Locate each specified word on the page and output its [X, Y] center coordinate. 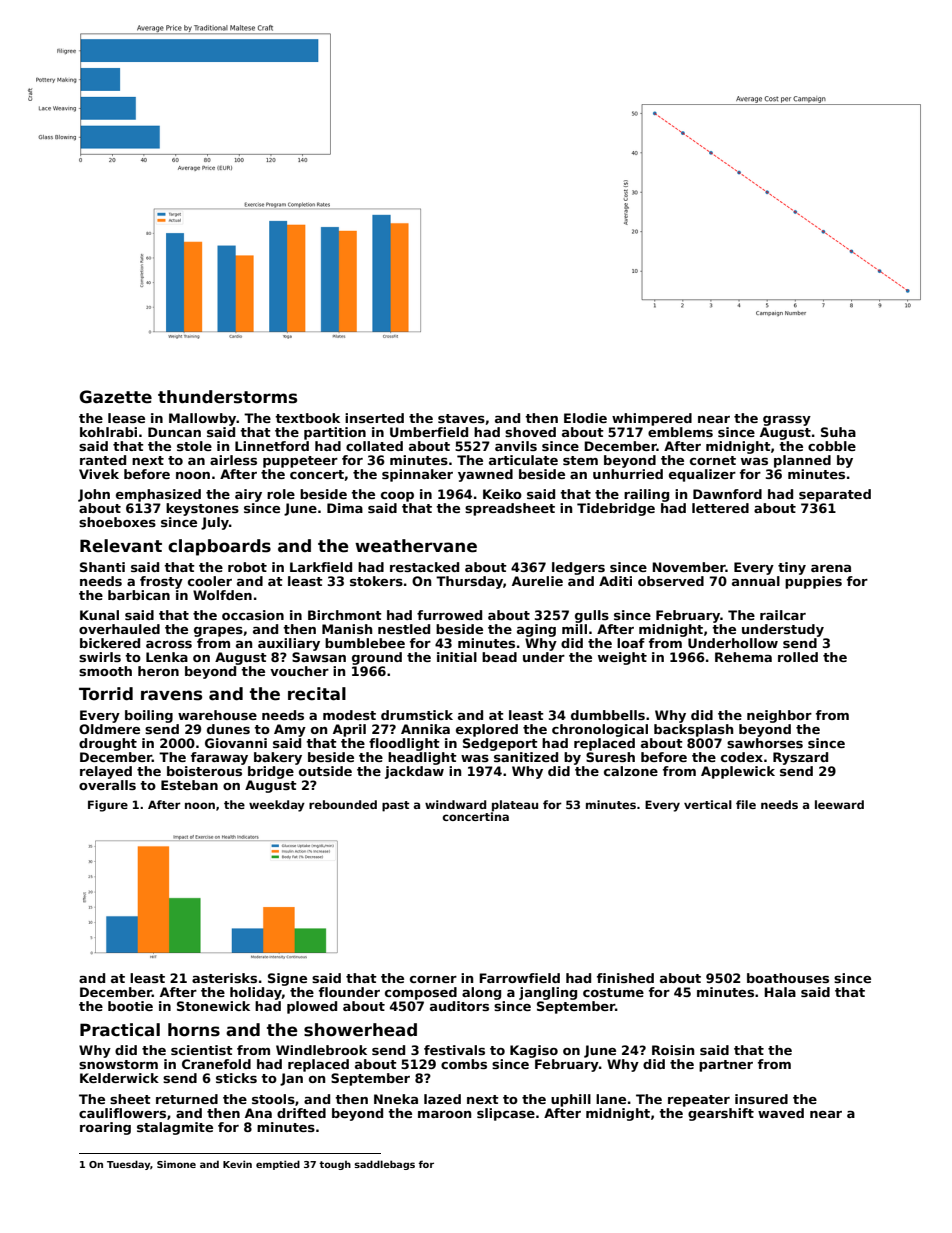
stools [273, 1099]
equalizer [702, 475]
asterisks [224, 978]
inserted [374, 418]
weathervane [416, 546]
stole [194, 446]
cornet [713, 460]
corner [433, 979]
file [746, 804]
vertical [708, 804]
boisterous [204, 771]
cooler [210, 581]
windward [455, 804]
